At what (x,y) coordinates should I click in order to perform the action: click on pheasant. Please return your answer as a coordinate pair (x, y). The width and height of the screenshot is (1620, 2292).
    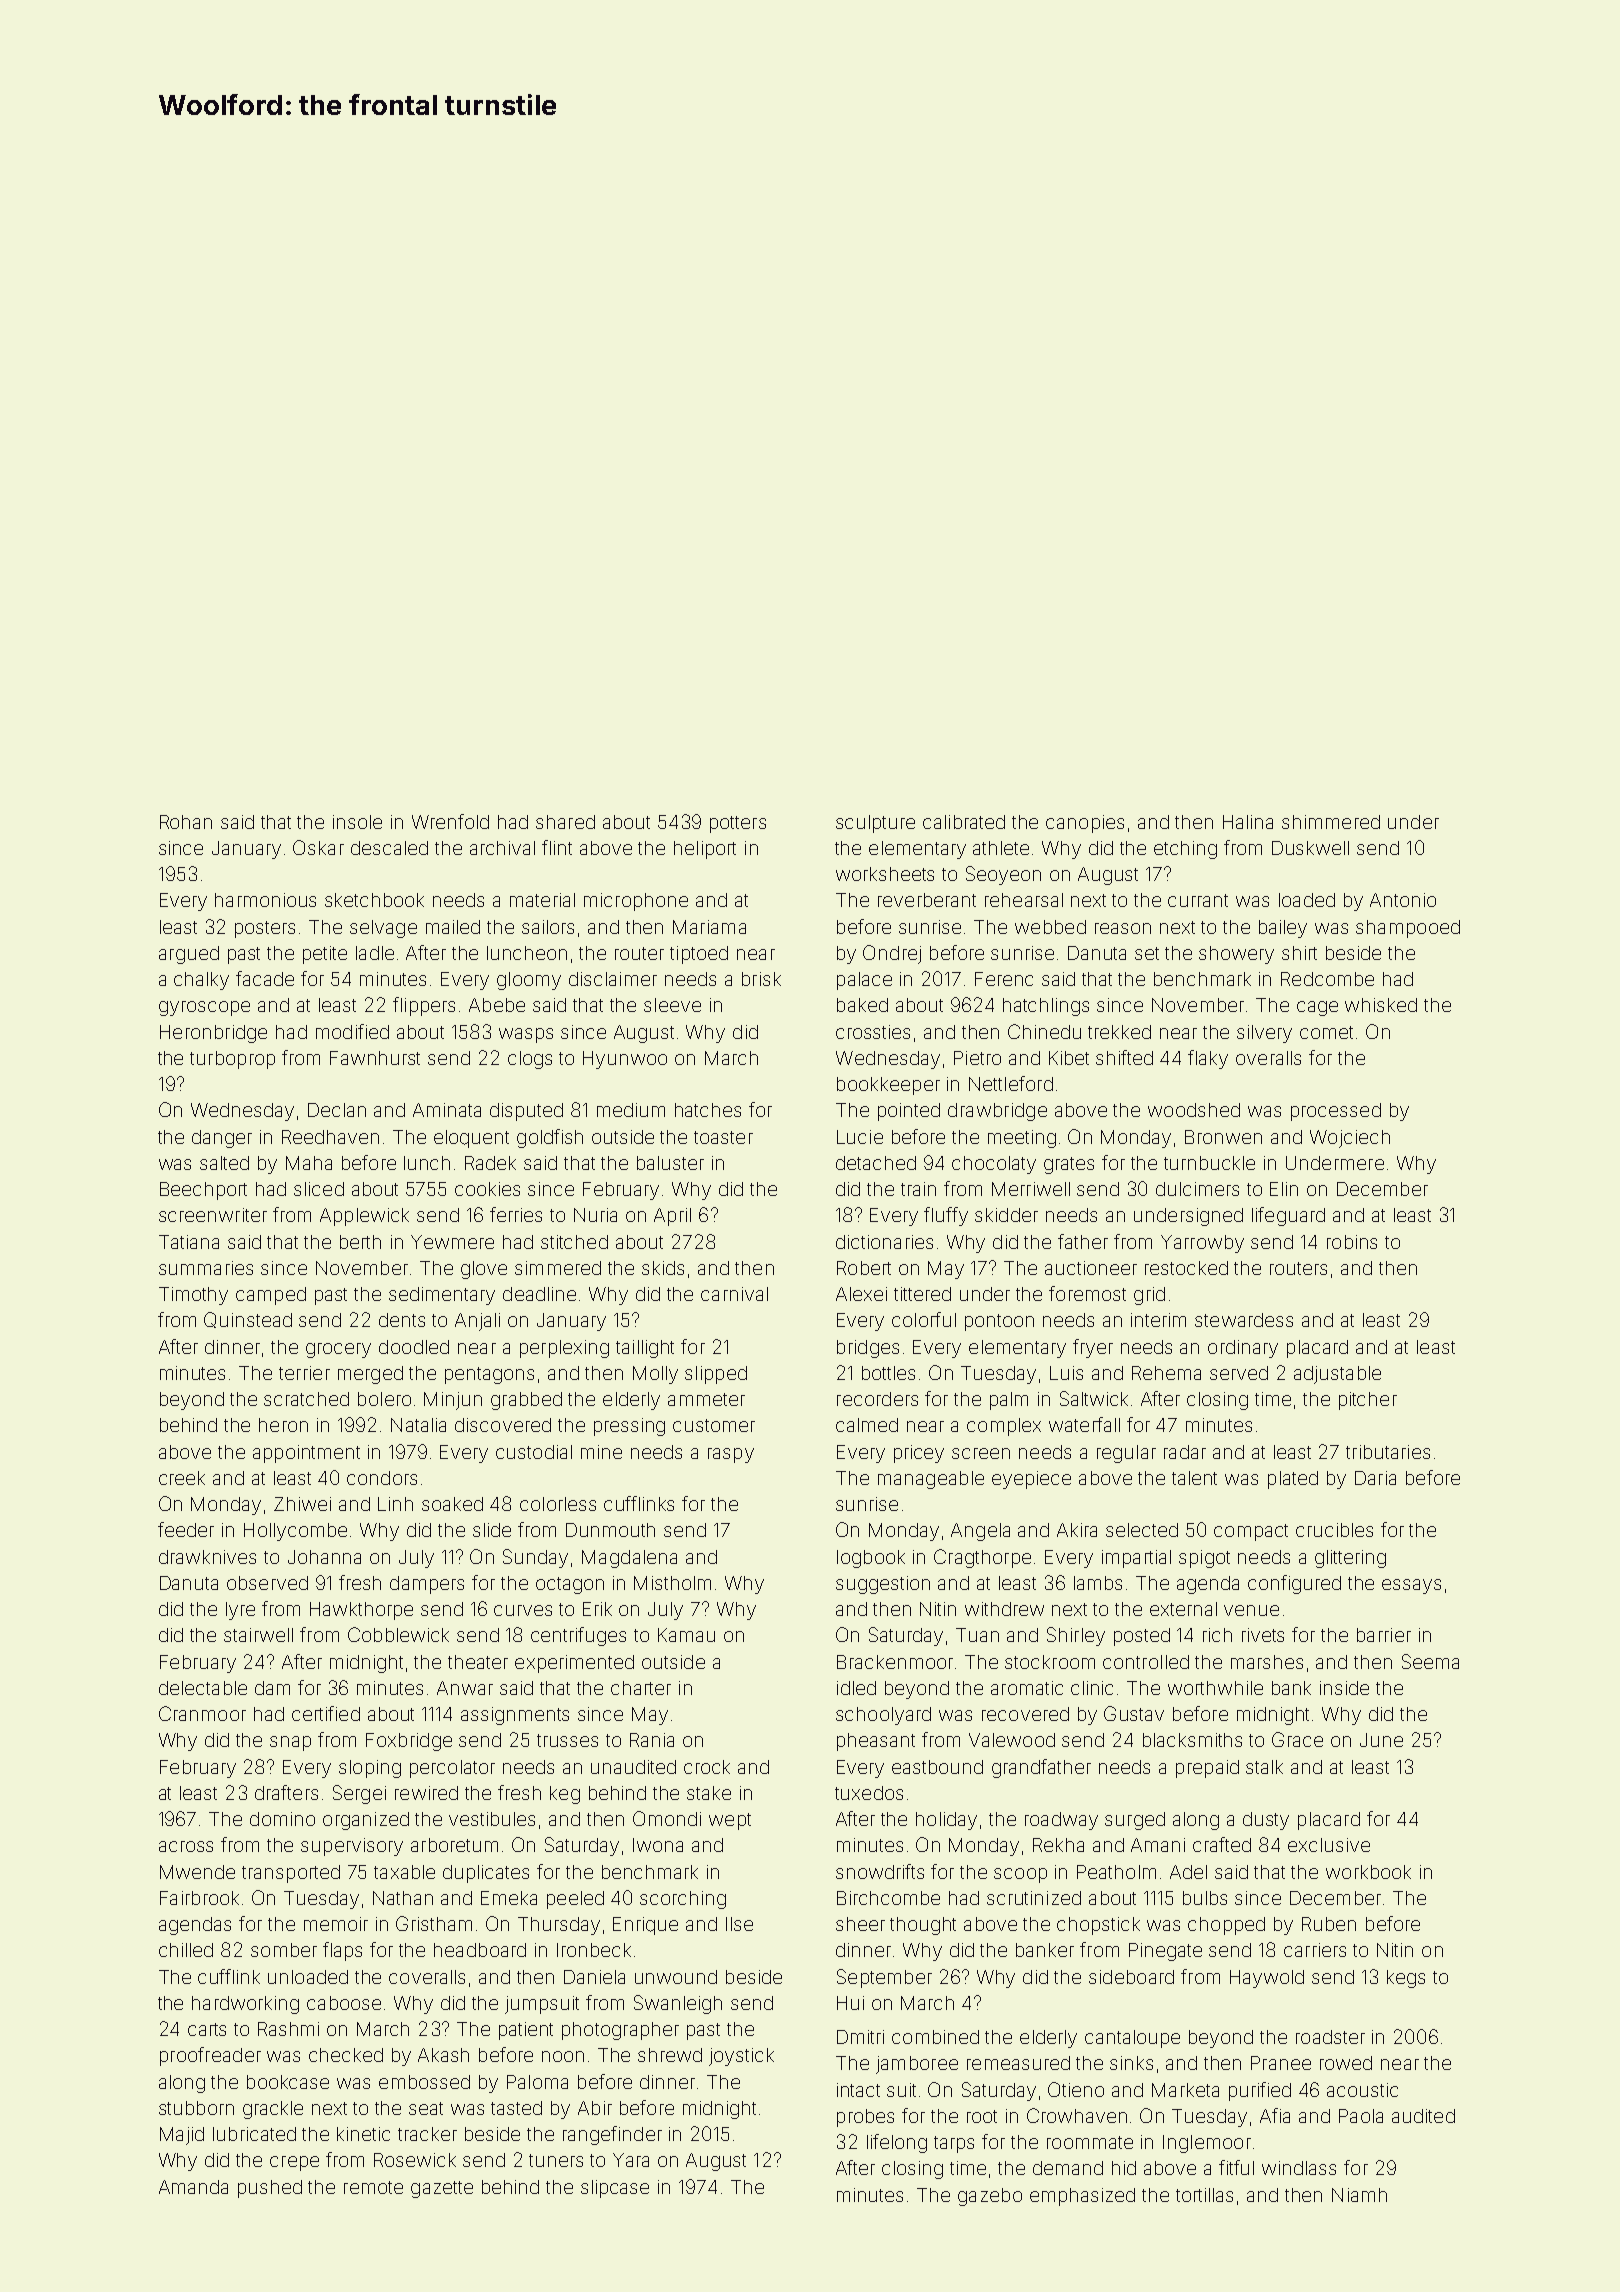
    Looking at the image, I should click on (876, 1742).
